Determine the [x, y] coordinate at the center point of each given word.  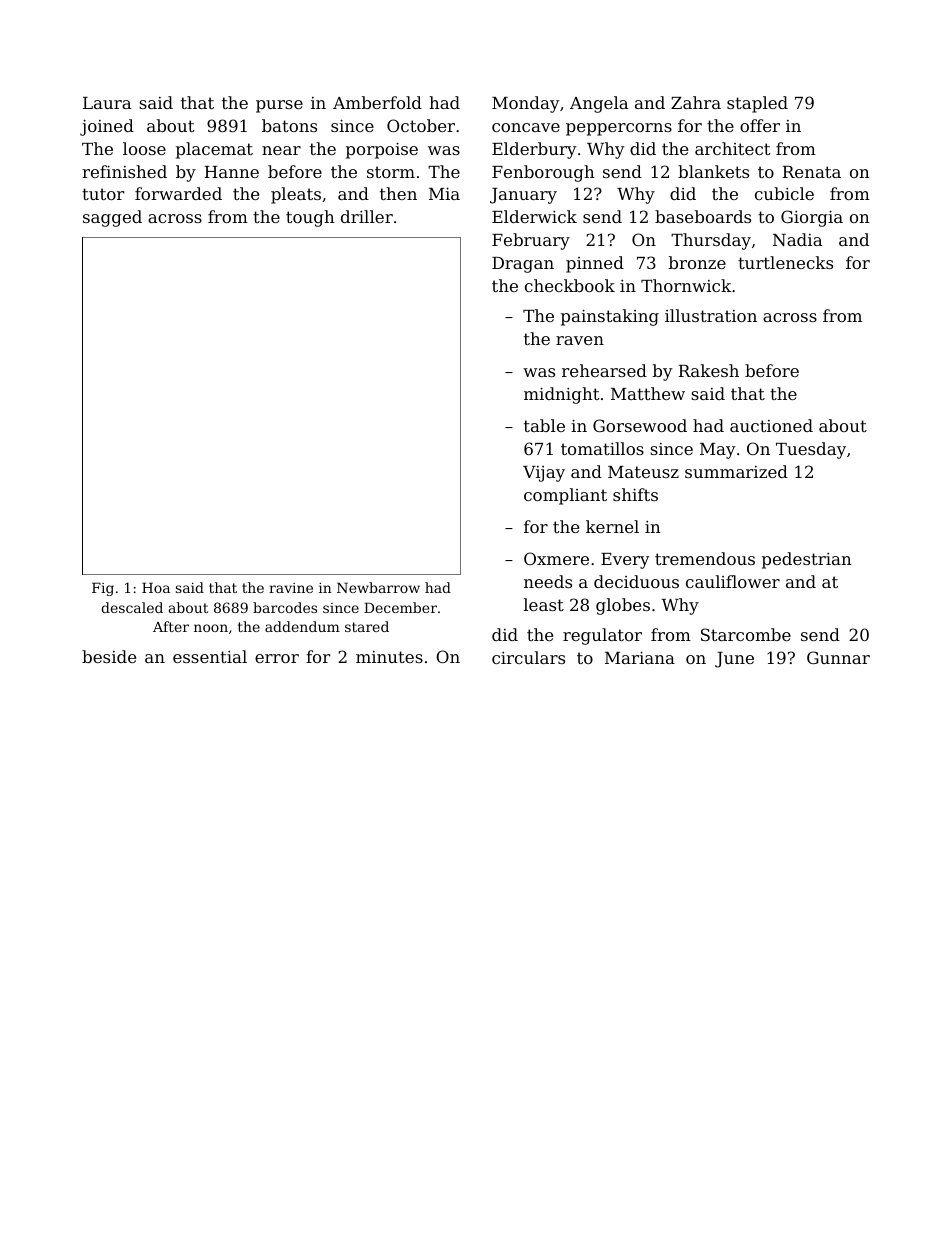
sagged [112, 218]
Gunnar [838, 657]
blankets [713, 171]
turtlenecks [785, 262]
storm [391, 172]
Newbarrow [378, 587]
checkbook [570, 285]
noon [211, 628]
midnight [561, 395]
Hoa [156, 587]
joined [107, 127]
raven [580, 340]
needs [548, 581]
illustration [711, 315]
